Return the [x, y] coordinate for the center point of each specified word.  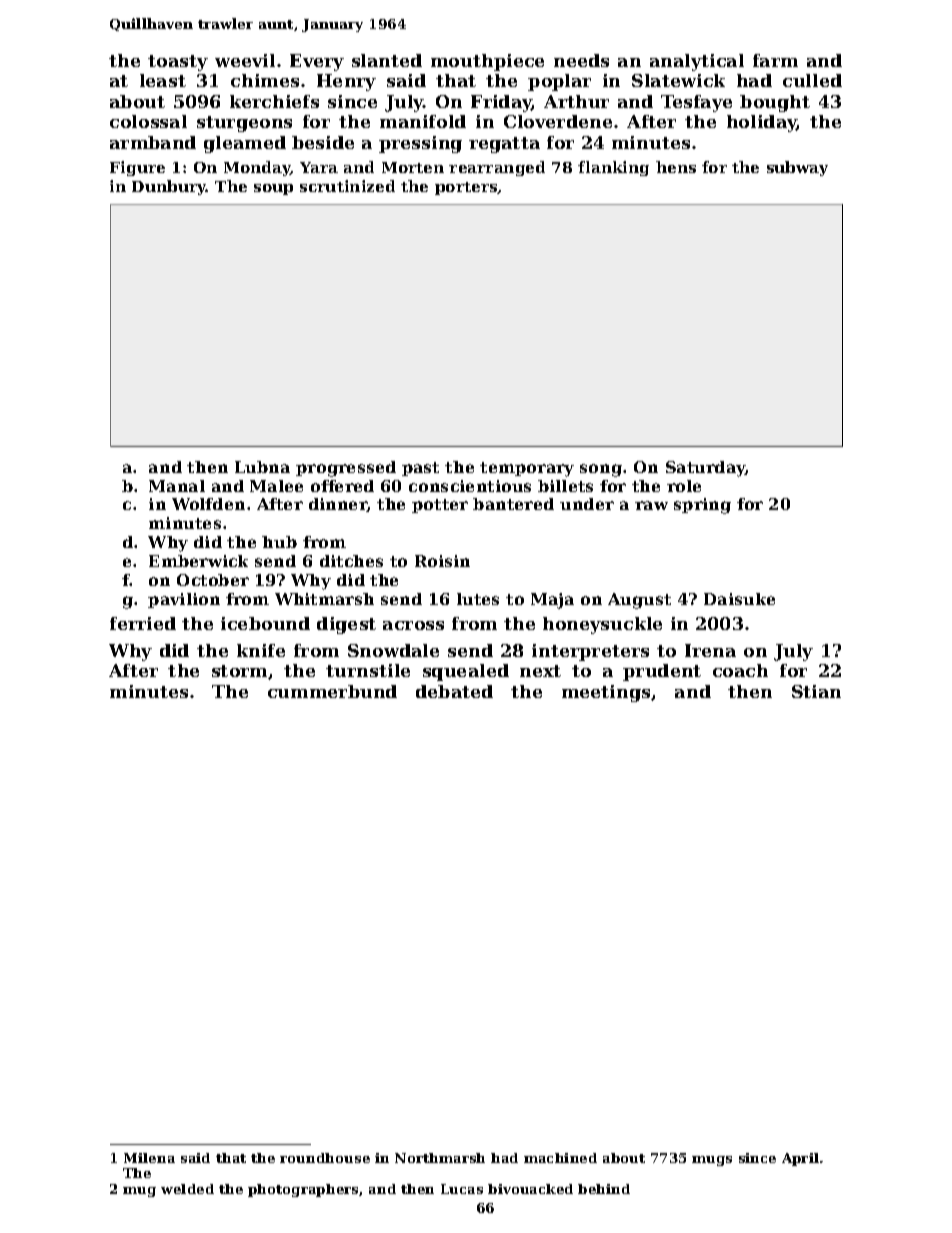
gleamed [245, 144]
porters [466, 188]
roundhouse [325, 1158]
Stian [816, 691]
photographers [303, 1190]
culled [812, 80]
